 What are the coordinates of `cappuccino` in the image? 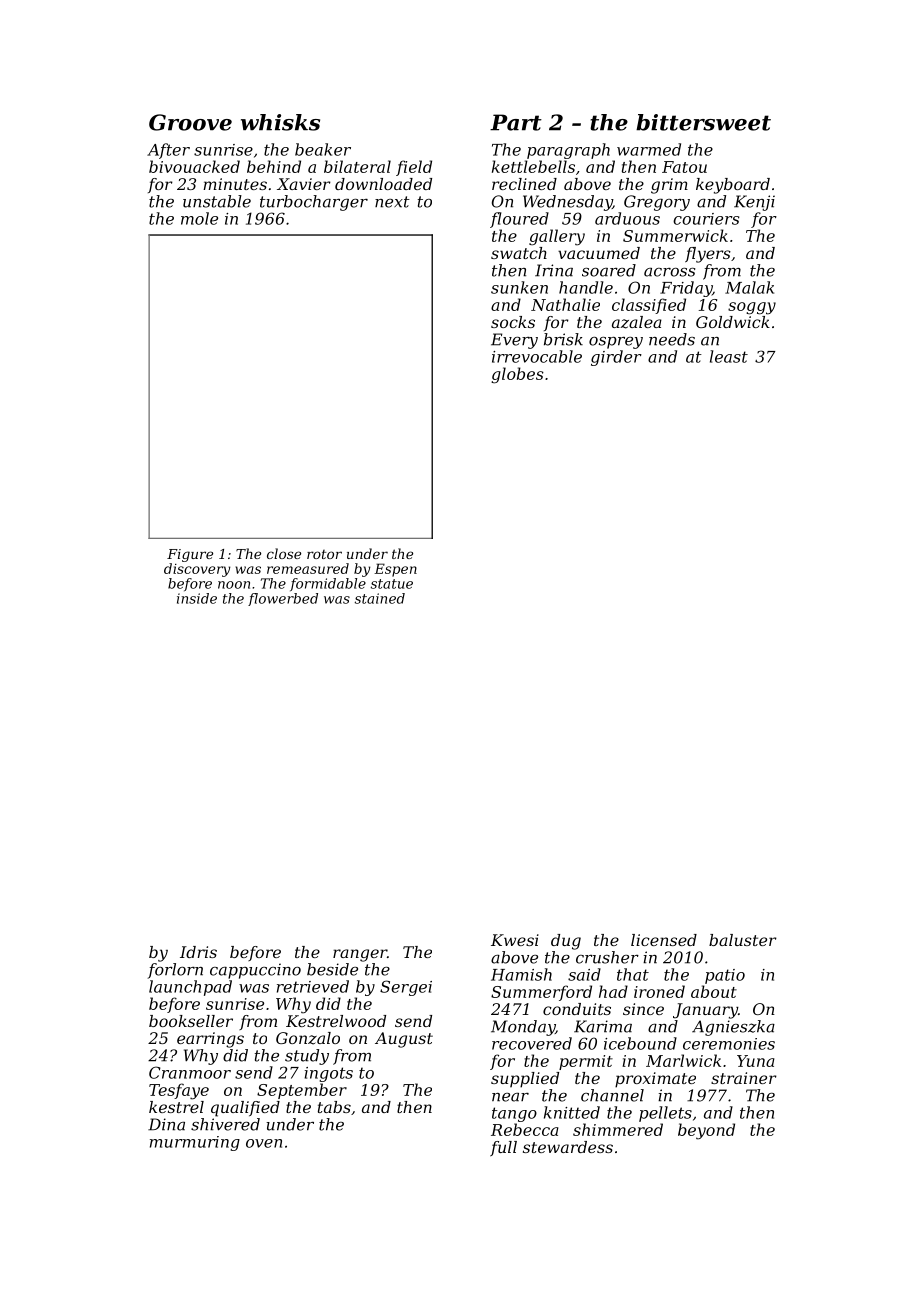 It's located at (255, 971).
